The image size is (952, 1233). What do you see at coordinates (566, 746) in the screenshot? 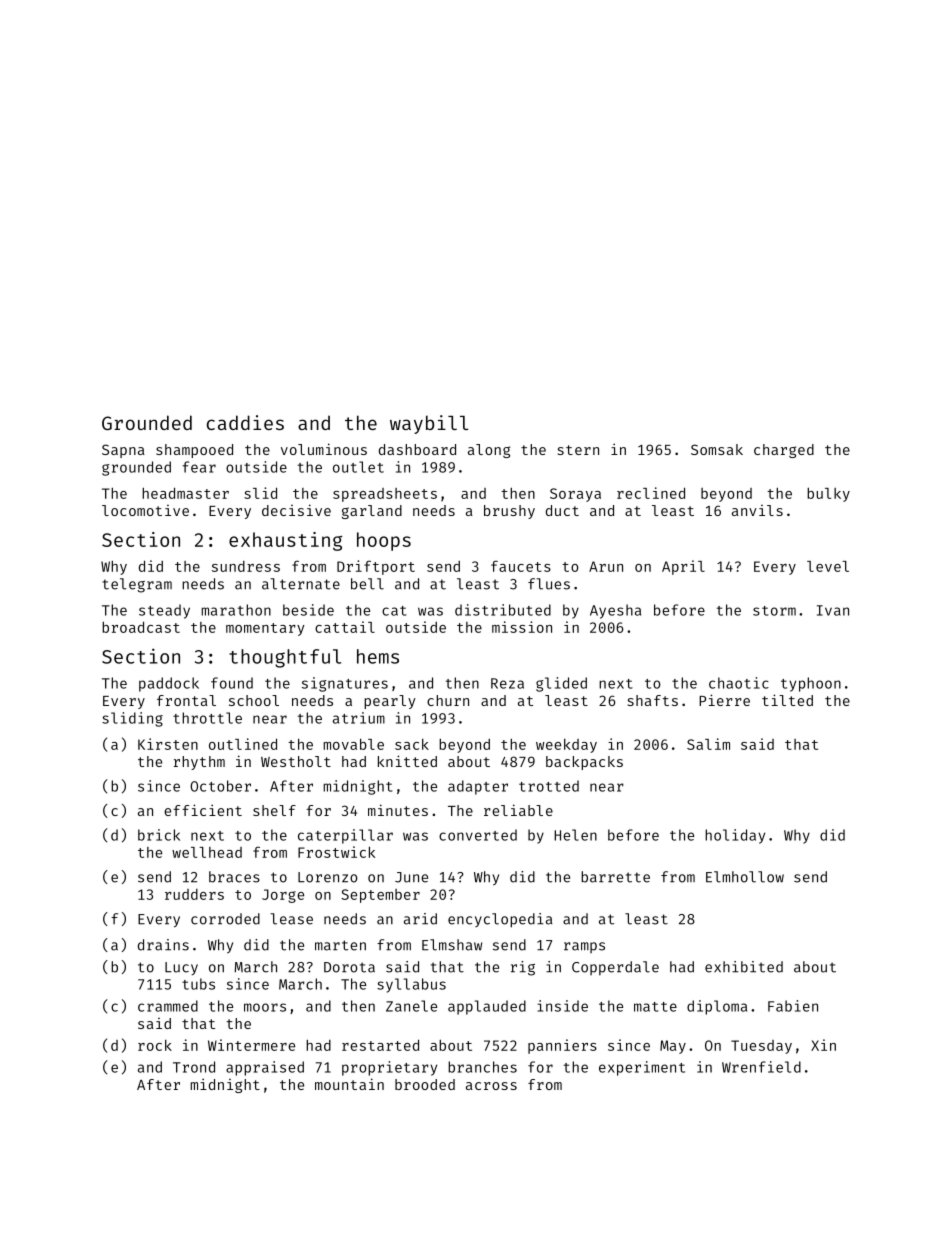
I see `weekday` at bounding box center [566, 746].
